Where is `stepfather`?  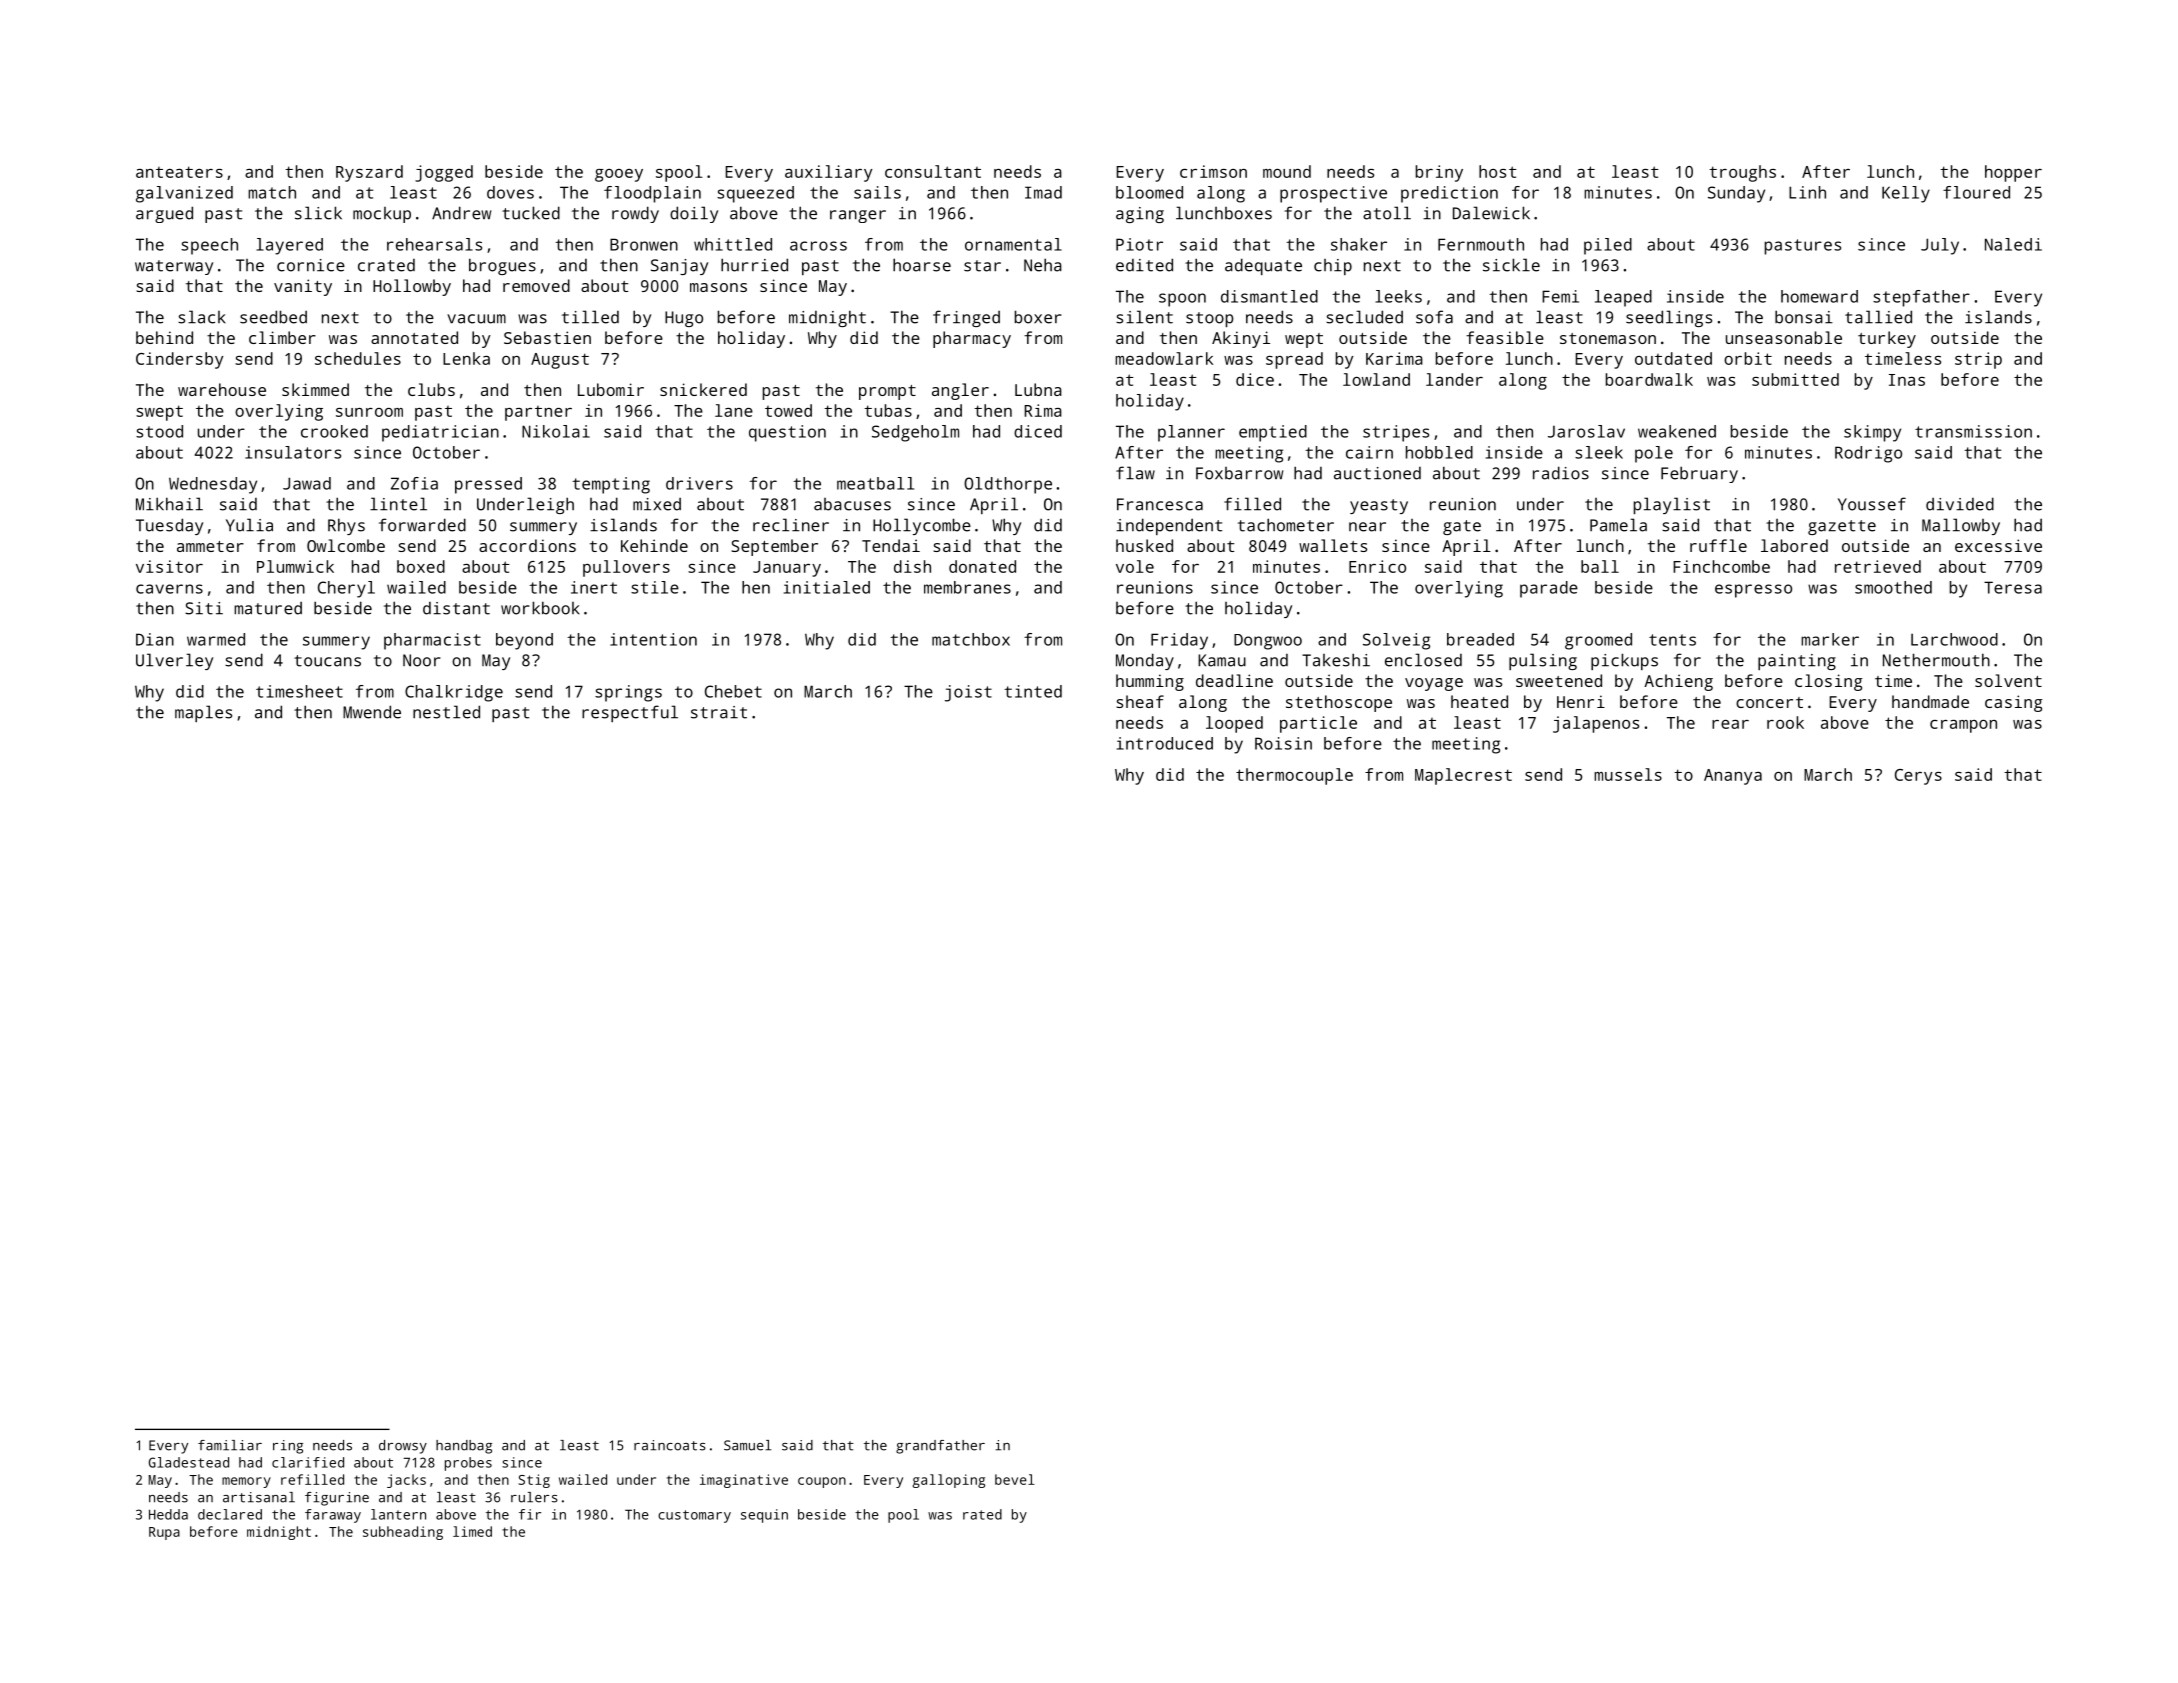
stepfather is located at coordinates (1921, 298).
